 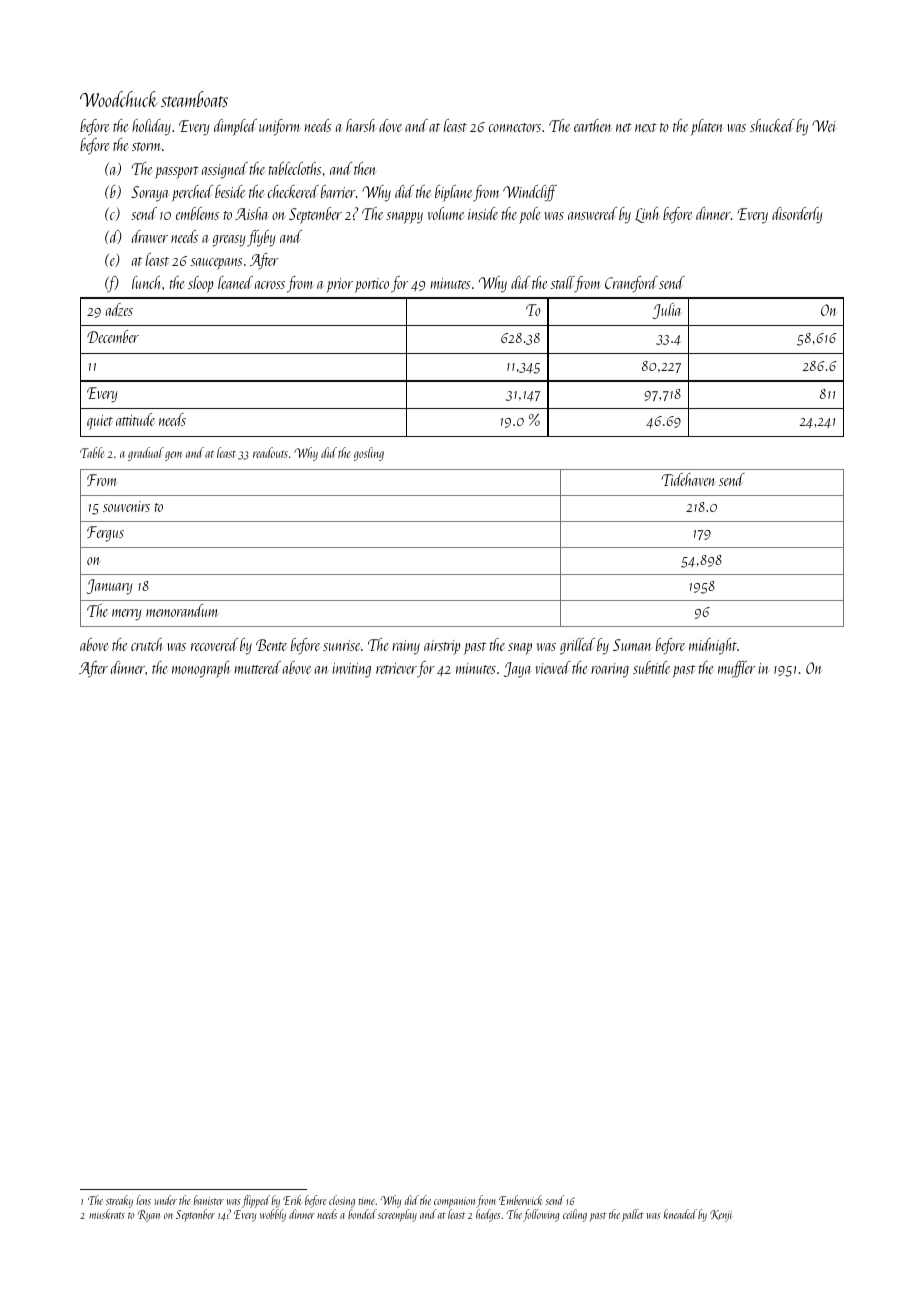 I want to click on stall, so click(x=562, y=282).
